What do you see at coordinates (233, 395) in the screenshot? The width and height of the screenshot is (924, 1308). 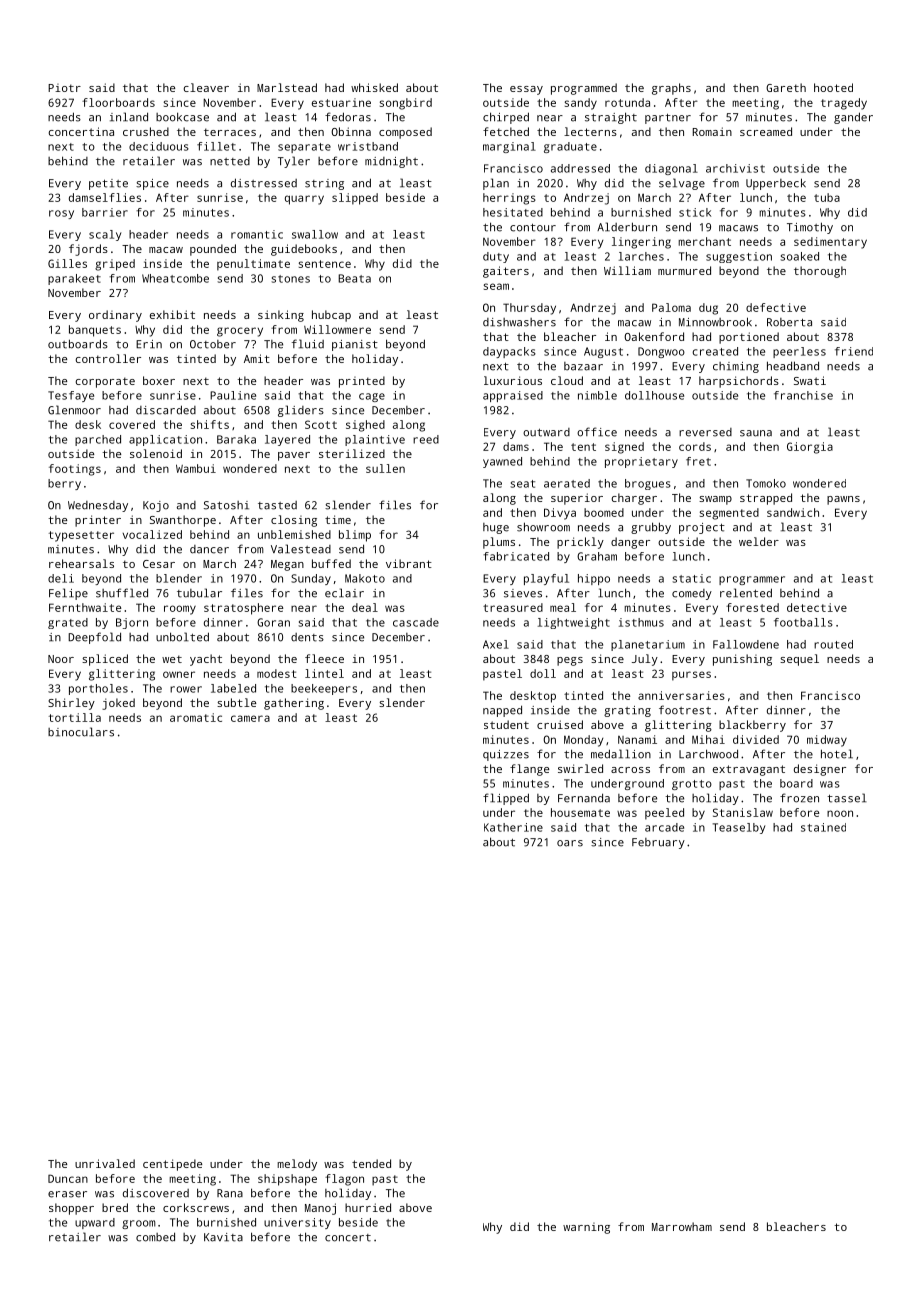 I see `Pauline` at bounding box center [233, 395].
